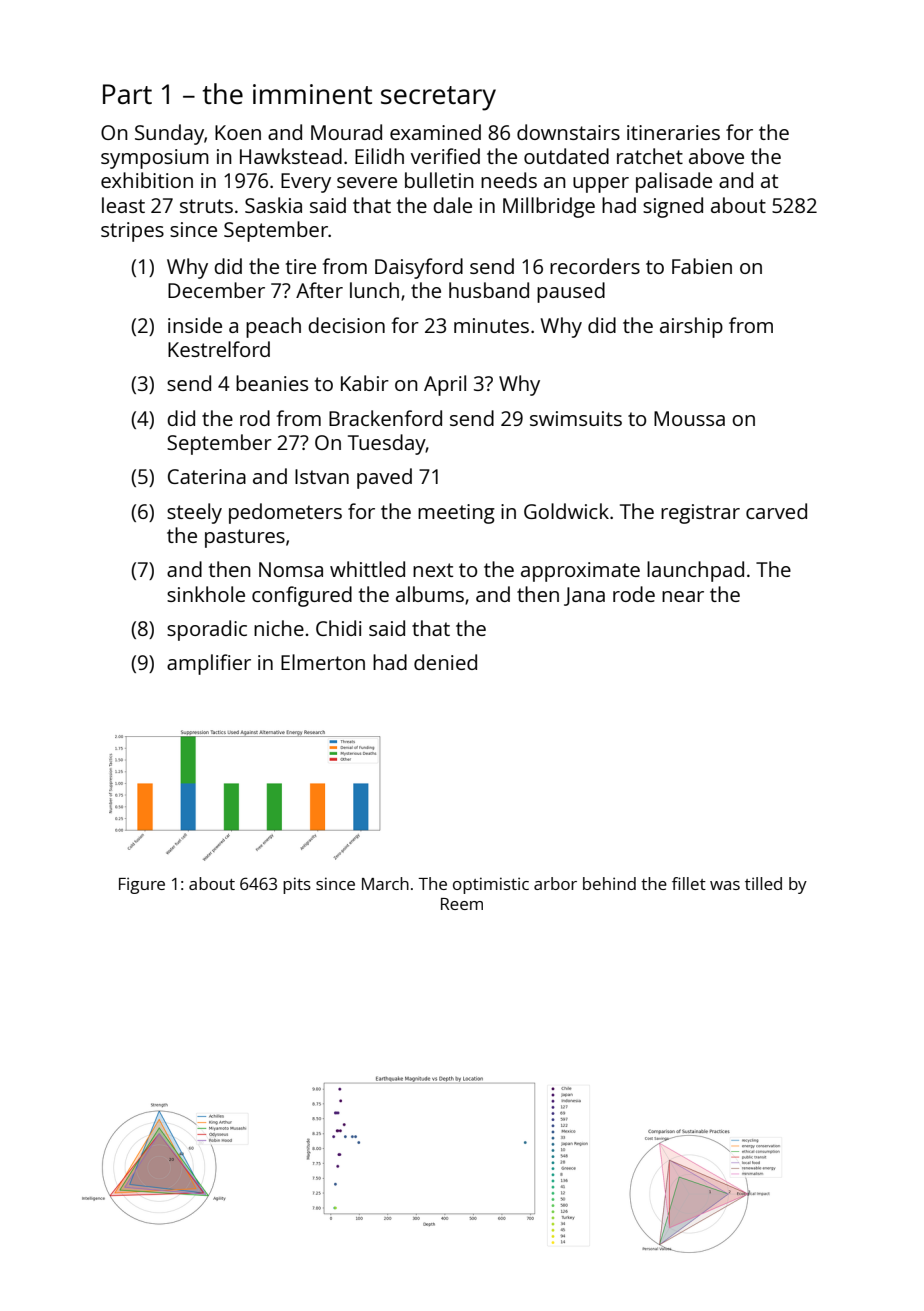 This document has height=1311, width=924. I want to click on Part, so click(127, 94).
